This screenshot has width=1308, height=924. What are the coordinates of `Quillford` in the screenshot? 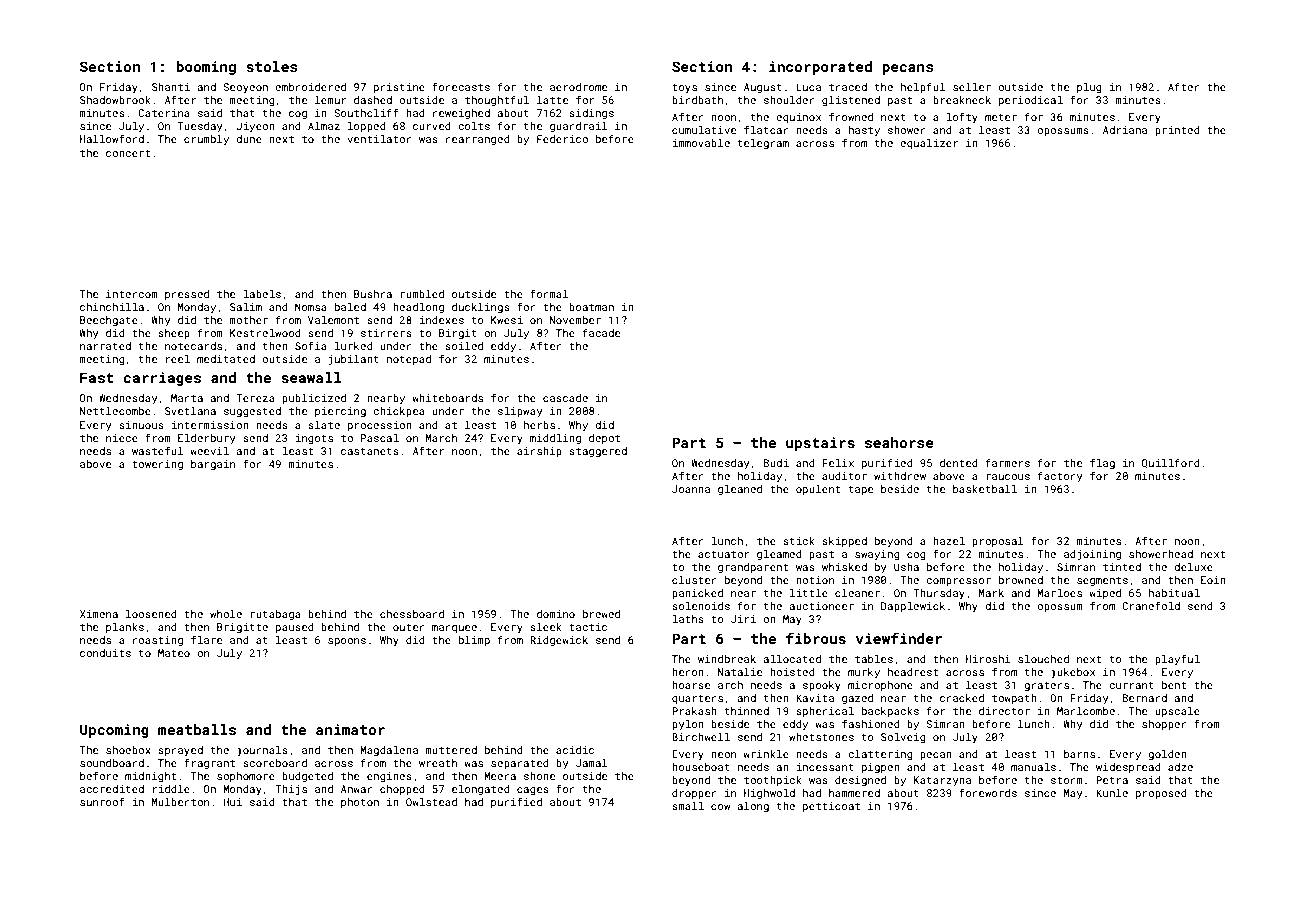 It's located at (1170, 463).
